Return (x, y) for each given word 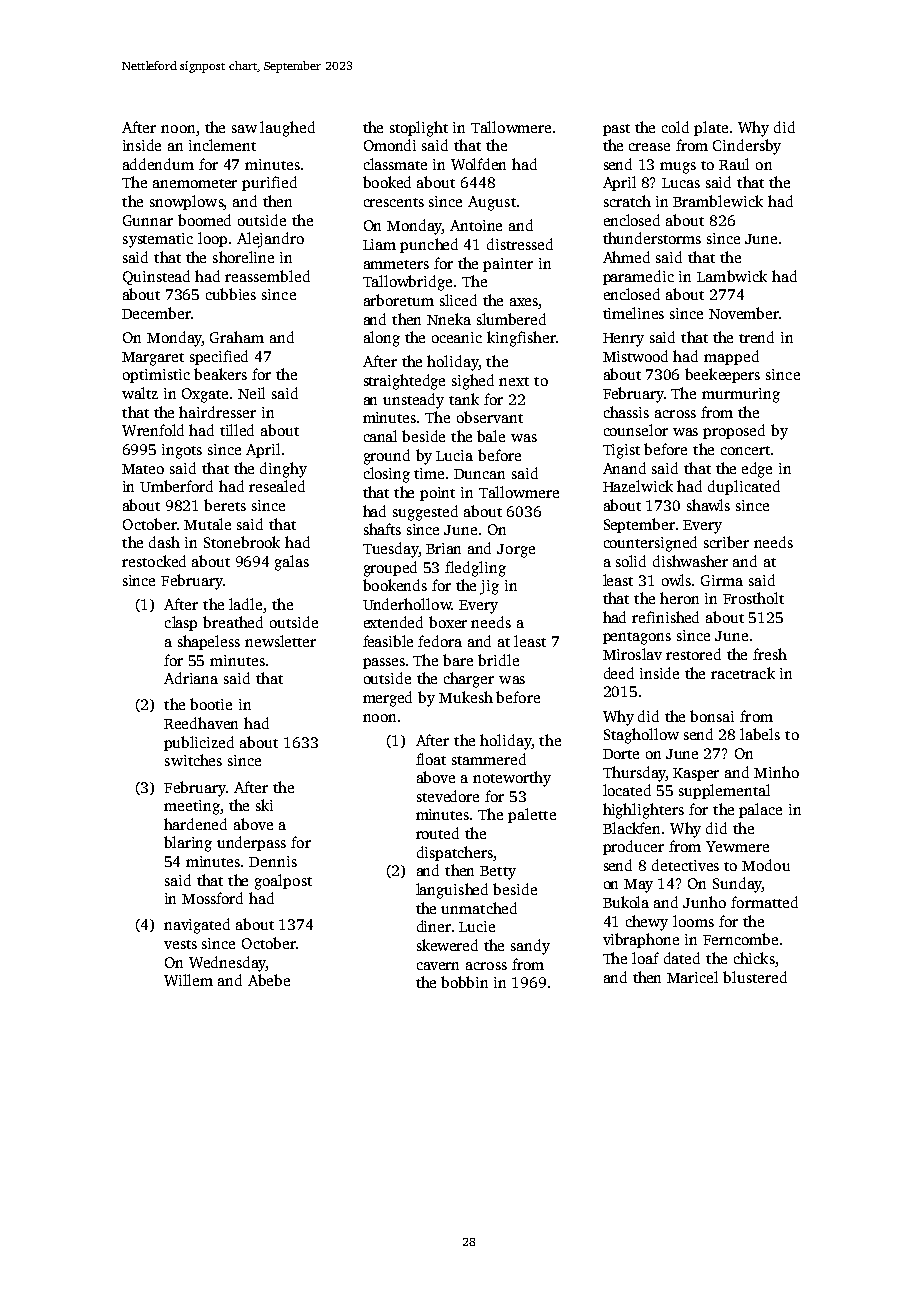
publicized (199, 743)
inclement (222, 145)
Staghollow (641, 736)
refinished (665, 617)
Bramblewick (718, 201)
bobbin (464, 982)
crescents (394, 202)
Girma (722, 580)
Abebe (269, 980)
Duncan (479, 474)
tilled (237, 430)
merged (387, 699)
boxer (448, 622)
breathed (233, 622)
